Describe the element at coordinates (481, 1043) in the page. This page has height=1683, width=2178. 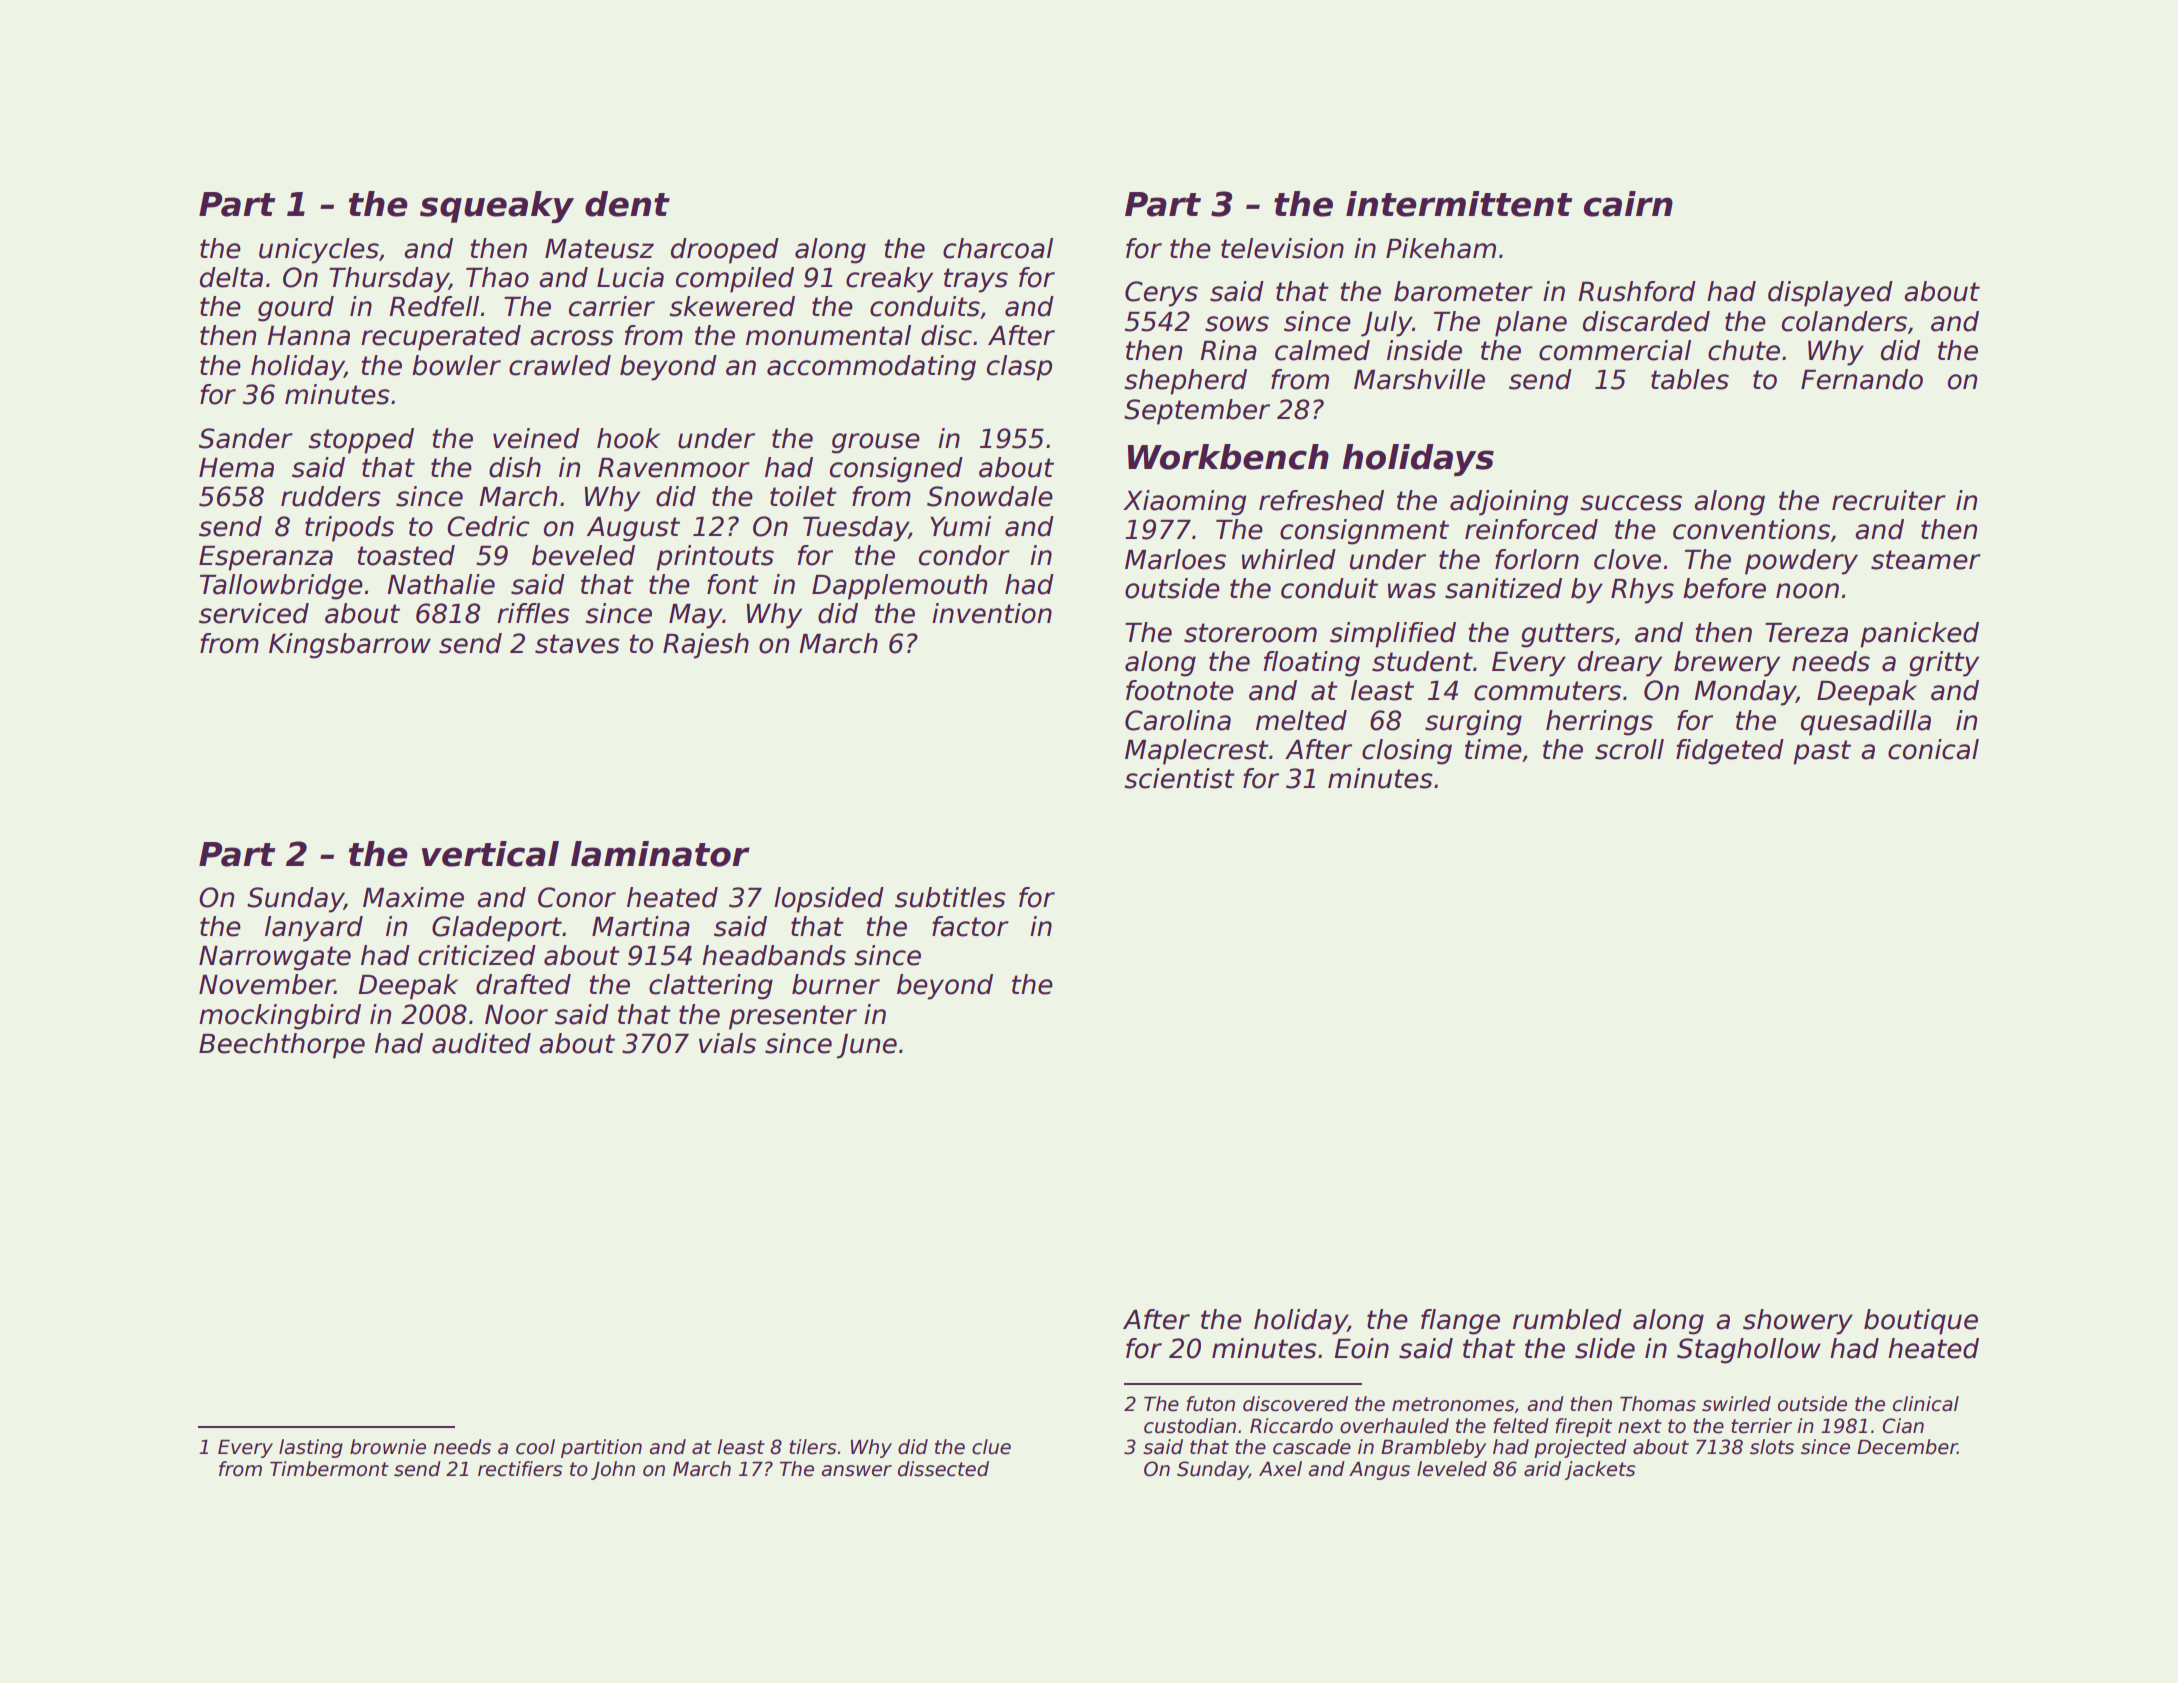
I see `audited` at that location.
